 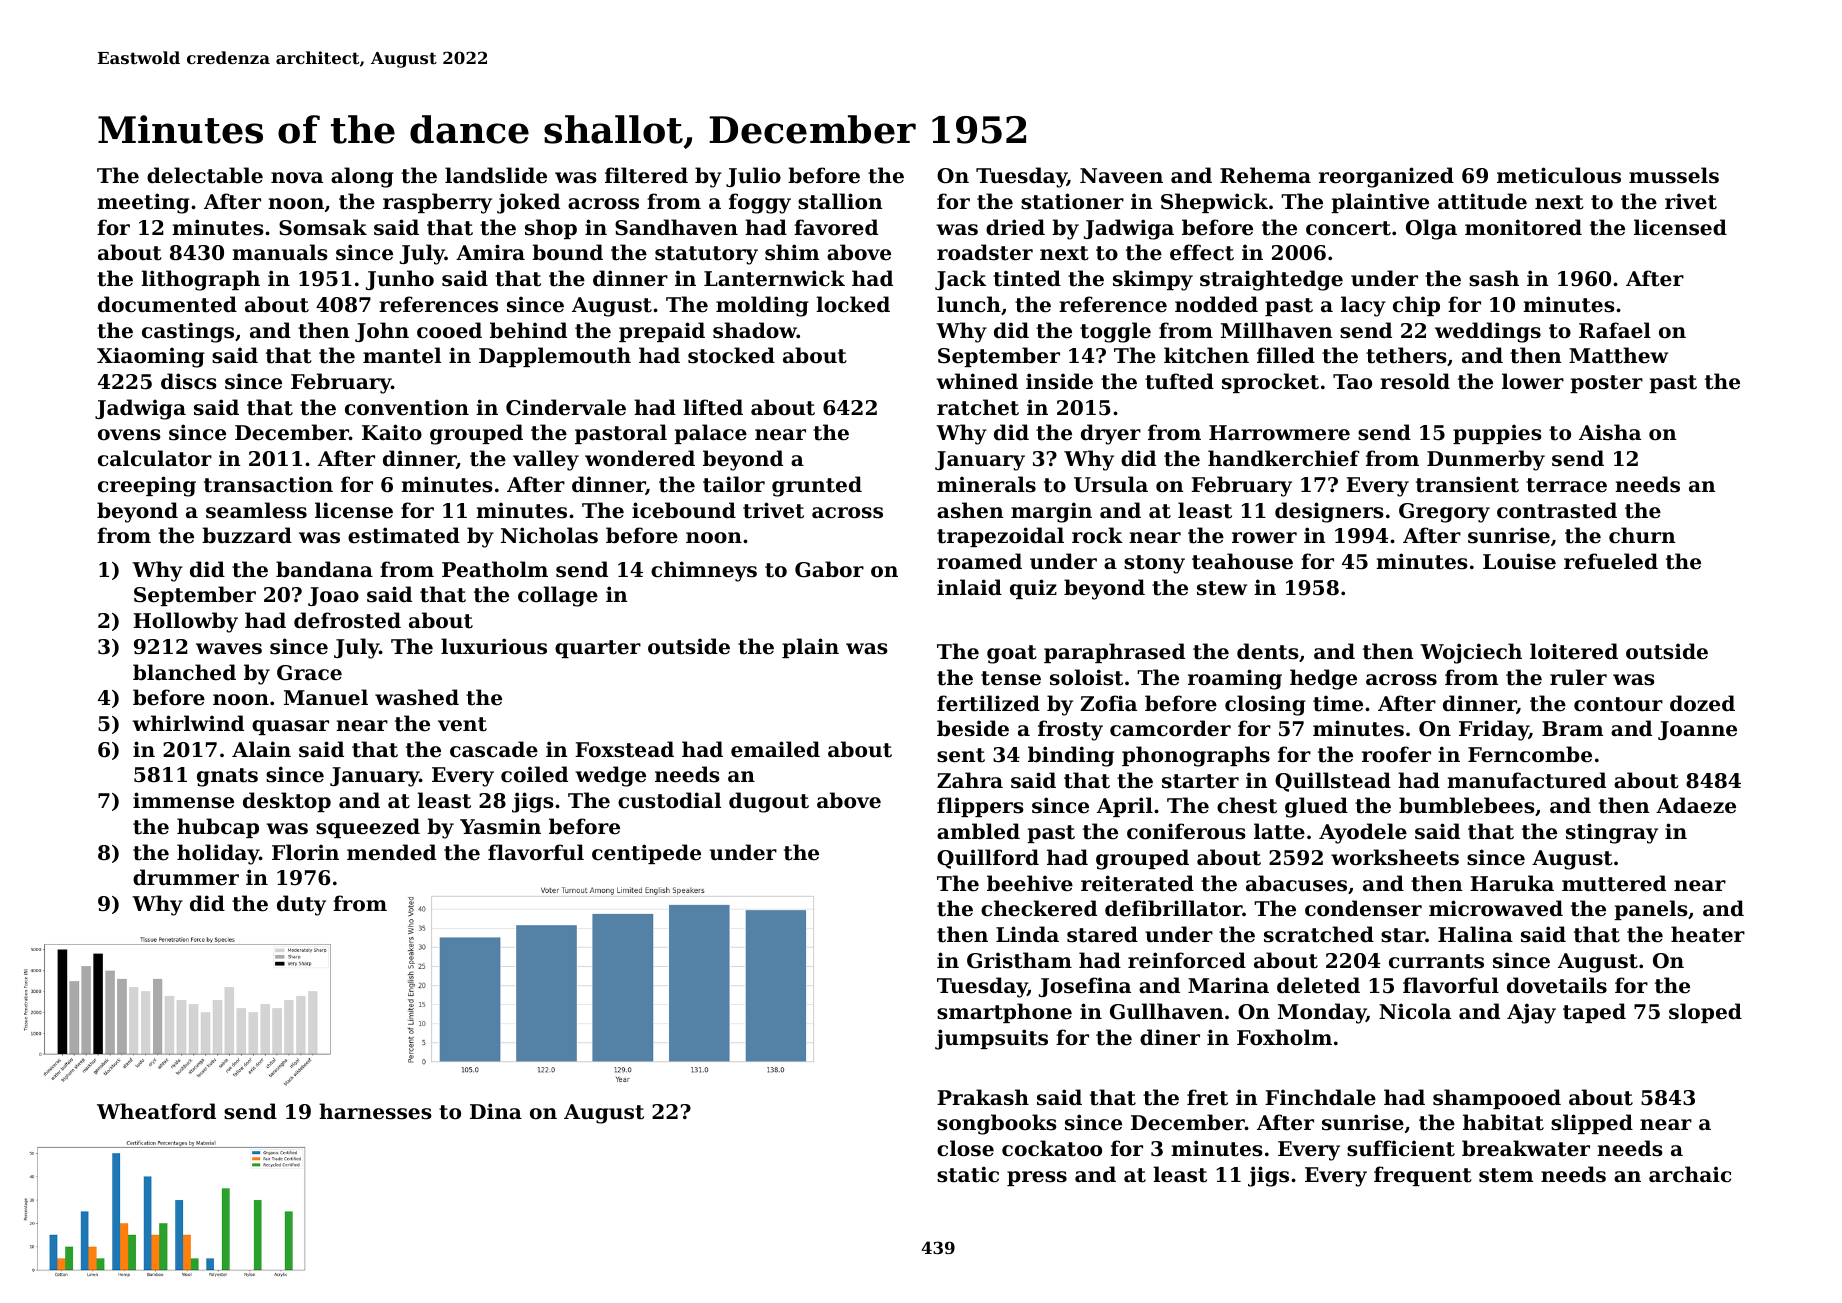 What do you see at coordinates (1615, 330) in the screenshot?
I see `Rafael` at bounding box center [1615, 330].
